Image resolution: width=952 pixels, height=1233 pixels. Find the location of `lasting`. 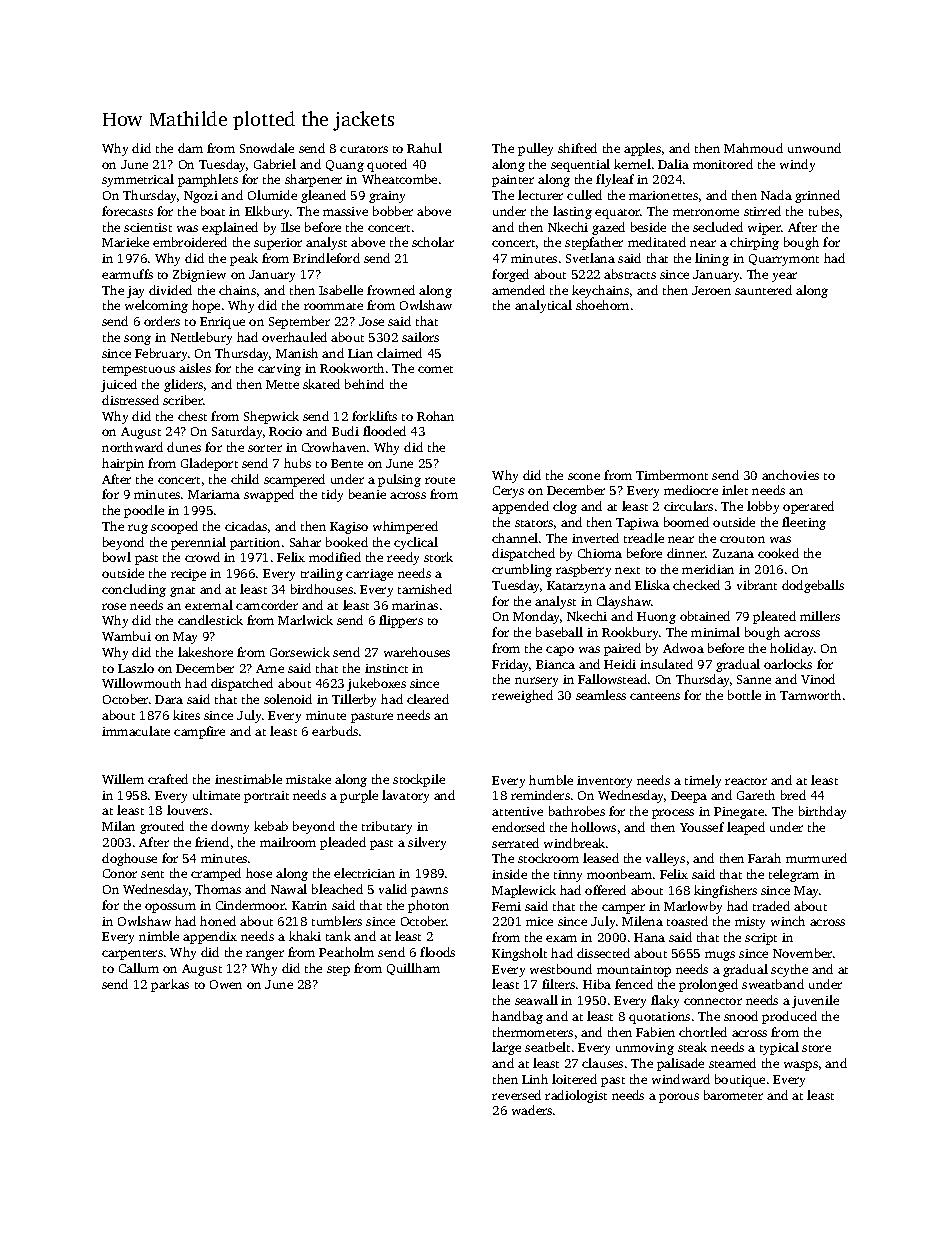

lasting is located at coordinates (572, 212).
